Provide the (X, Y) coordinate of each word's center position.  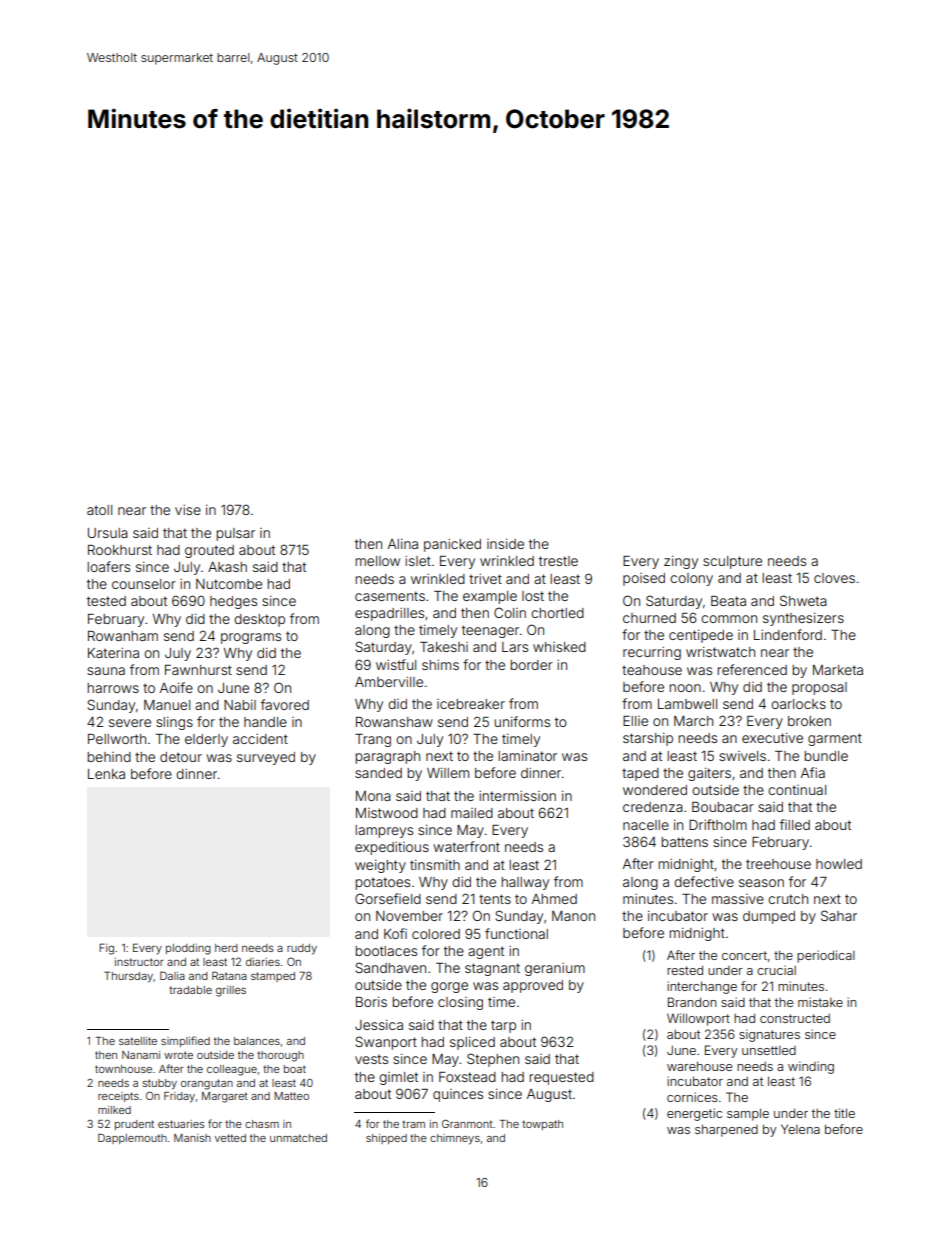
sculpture (732, 562)
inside (505, 544)
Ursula (108, 533)
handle (265, 722)
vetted (230, 1138)
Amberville (389, 682)
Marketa (838, 670)
